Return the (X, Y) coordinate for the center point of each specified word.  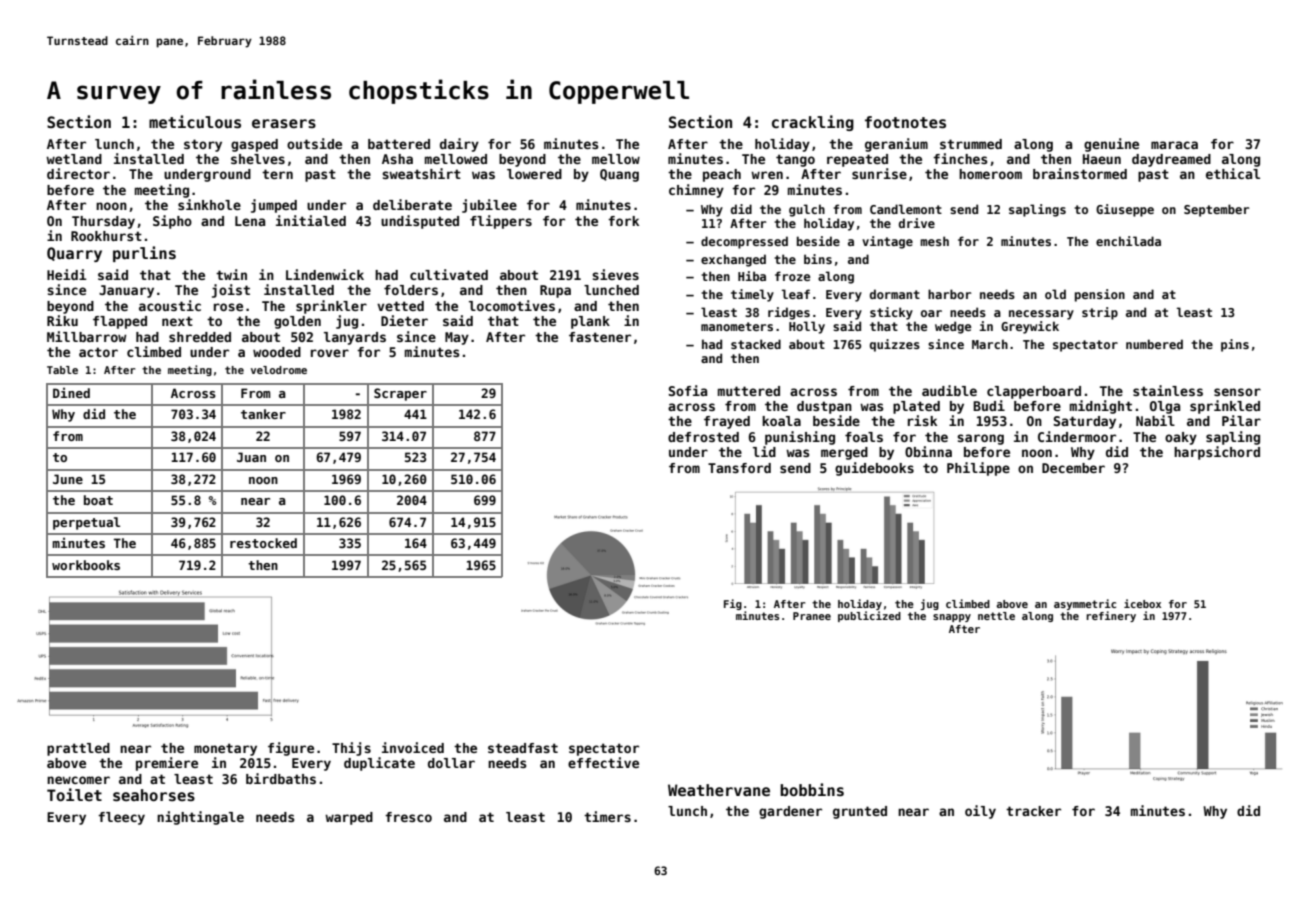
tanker (263, 414)
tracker (1033, 811)
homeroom (990, 174)
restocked (263, 543)
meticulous (195, 121)
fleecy (121, 818)
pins (1235, 345)
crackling (813, 123)
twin (231, 274)
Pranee (812, 616)
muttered (749, 391)
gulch (807, 210)
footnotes (905, 122)
